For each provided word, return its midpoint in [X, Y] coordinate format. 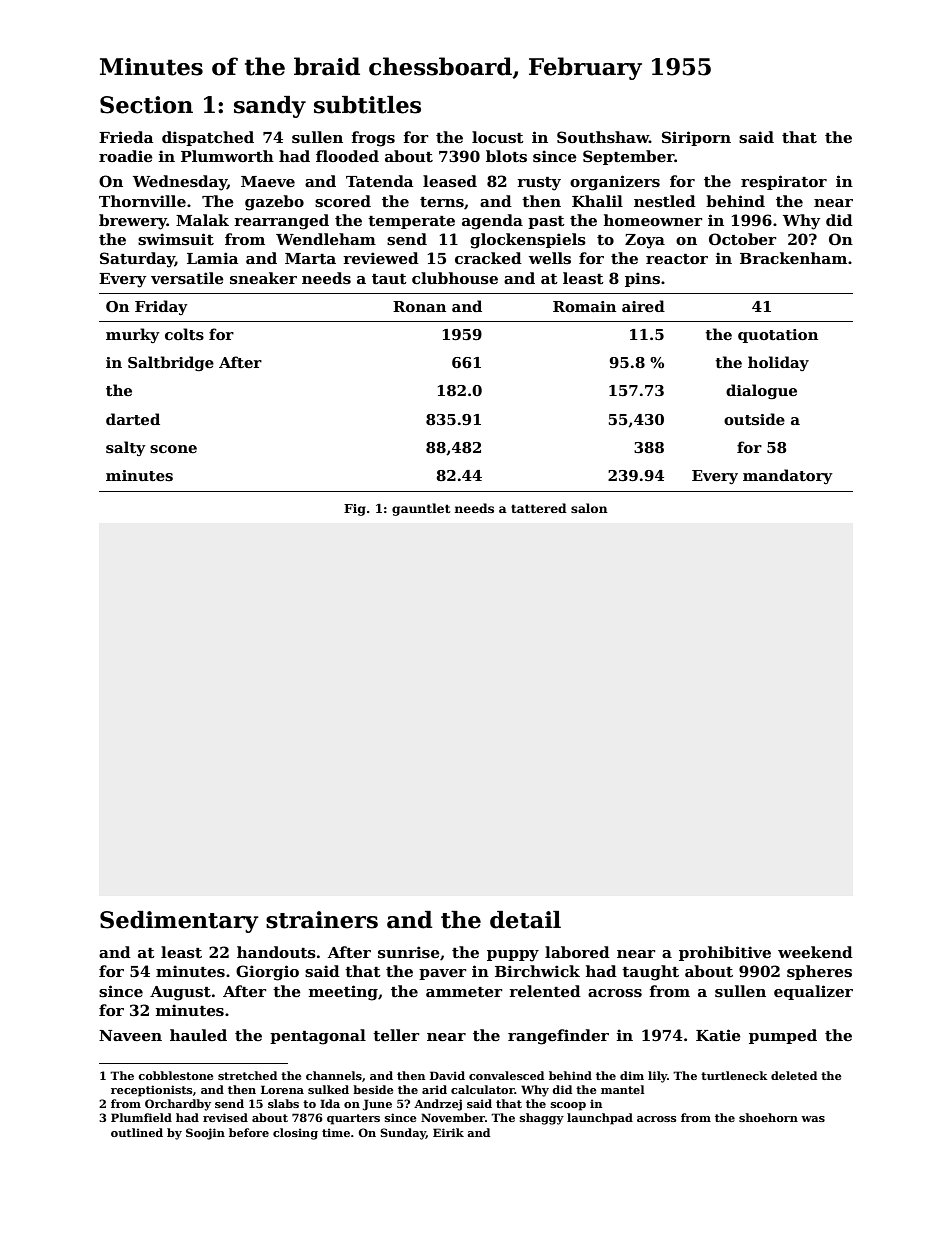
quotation [778, 336]
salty [126, 448]
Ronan [419, 306]
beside [373, 1089]
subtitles [367, 105]
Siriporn [696, 138]
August [180, 993]
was [813, 1119]
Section [146, 105]
